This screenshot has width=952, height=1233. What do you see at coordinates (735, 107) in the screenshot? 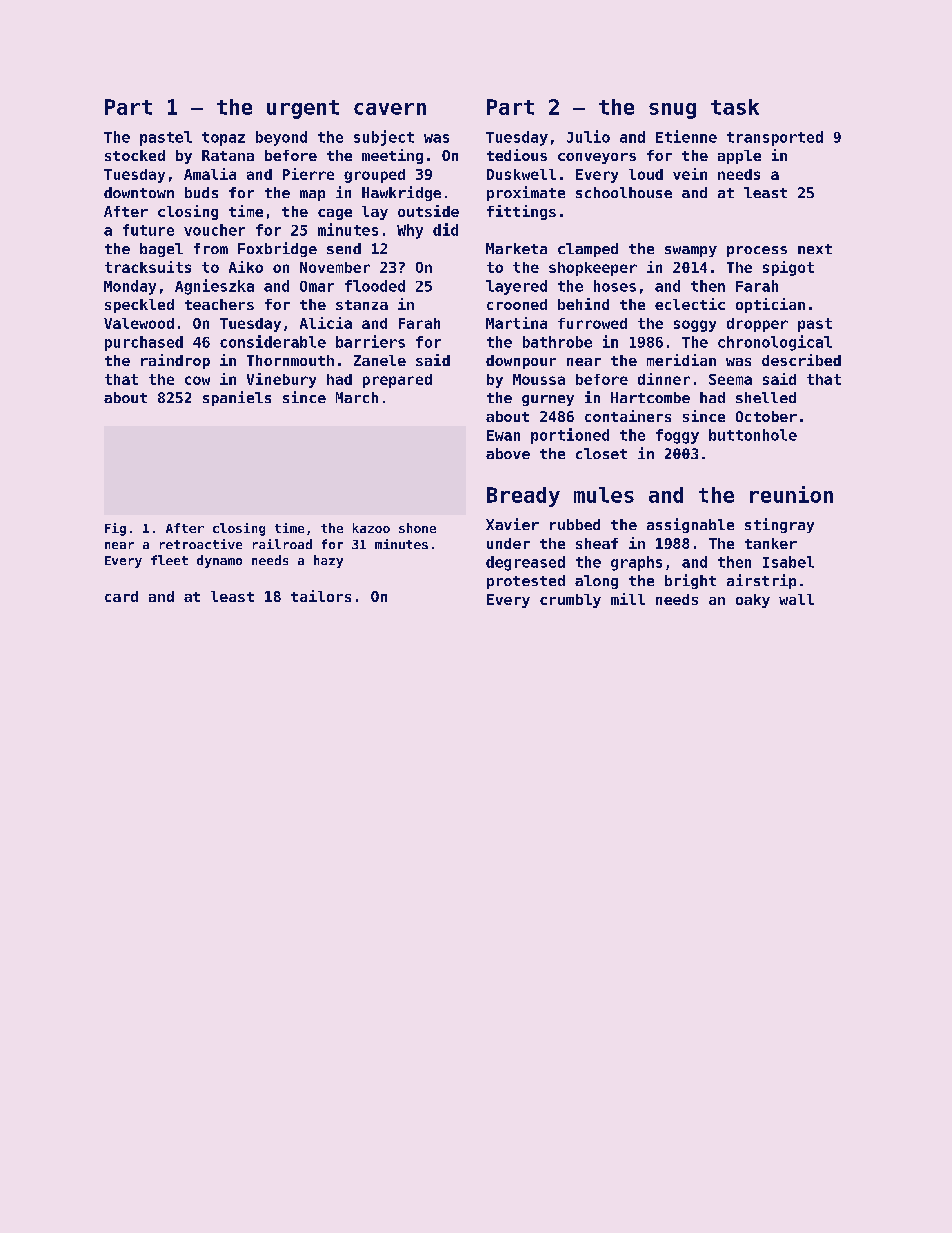
I see `task` at bounding box center [735, 107].
